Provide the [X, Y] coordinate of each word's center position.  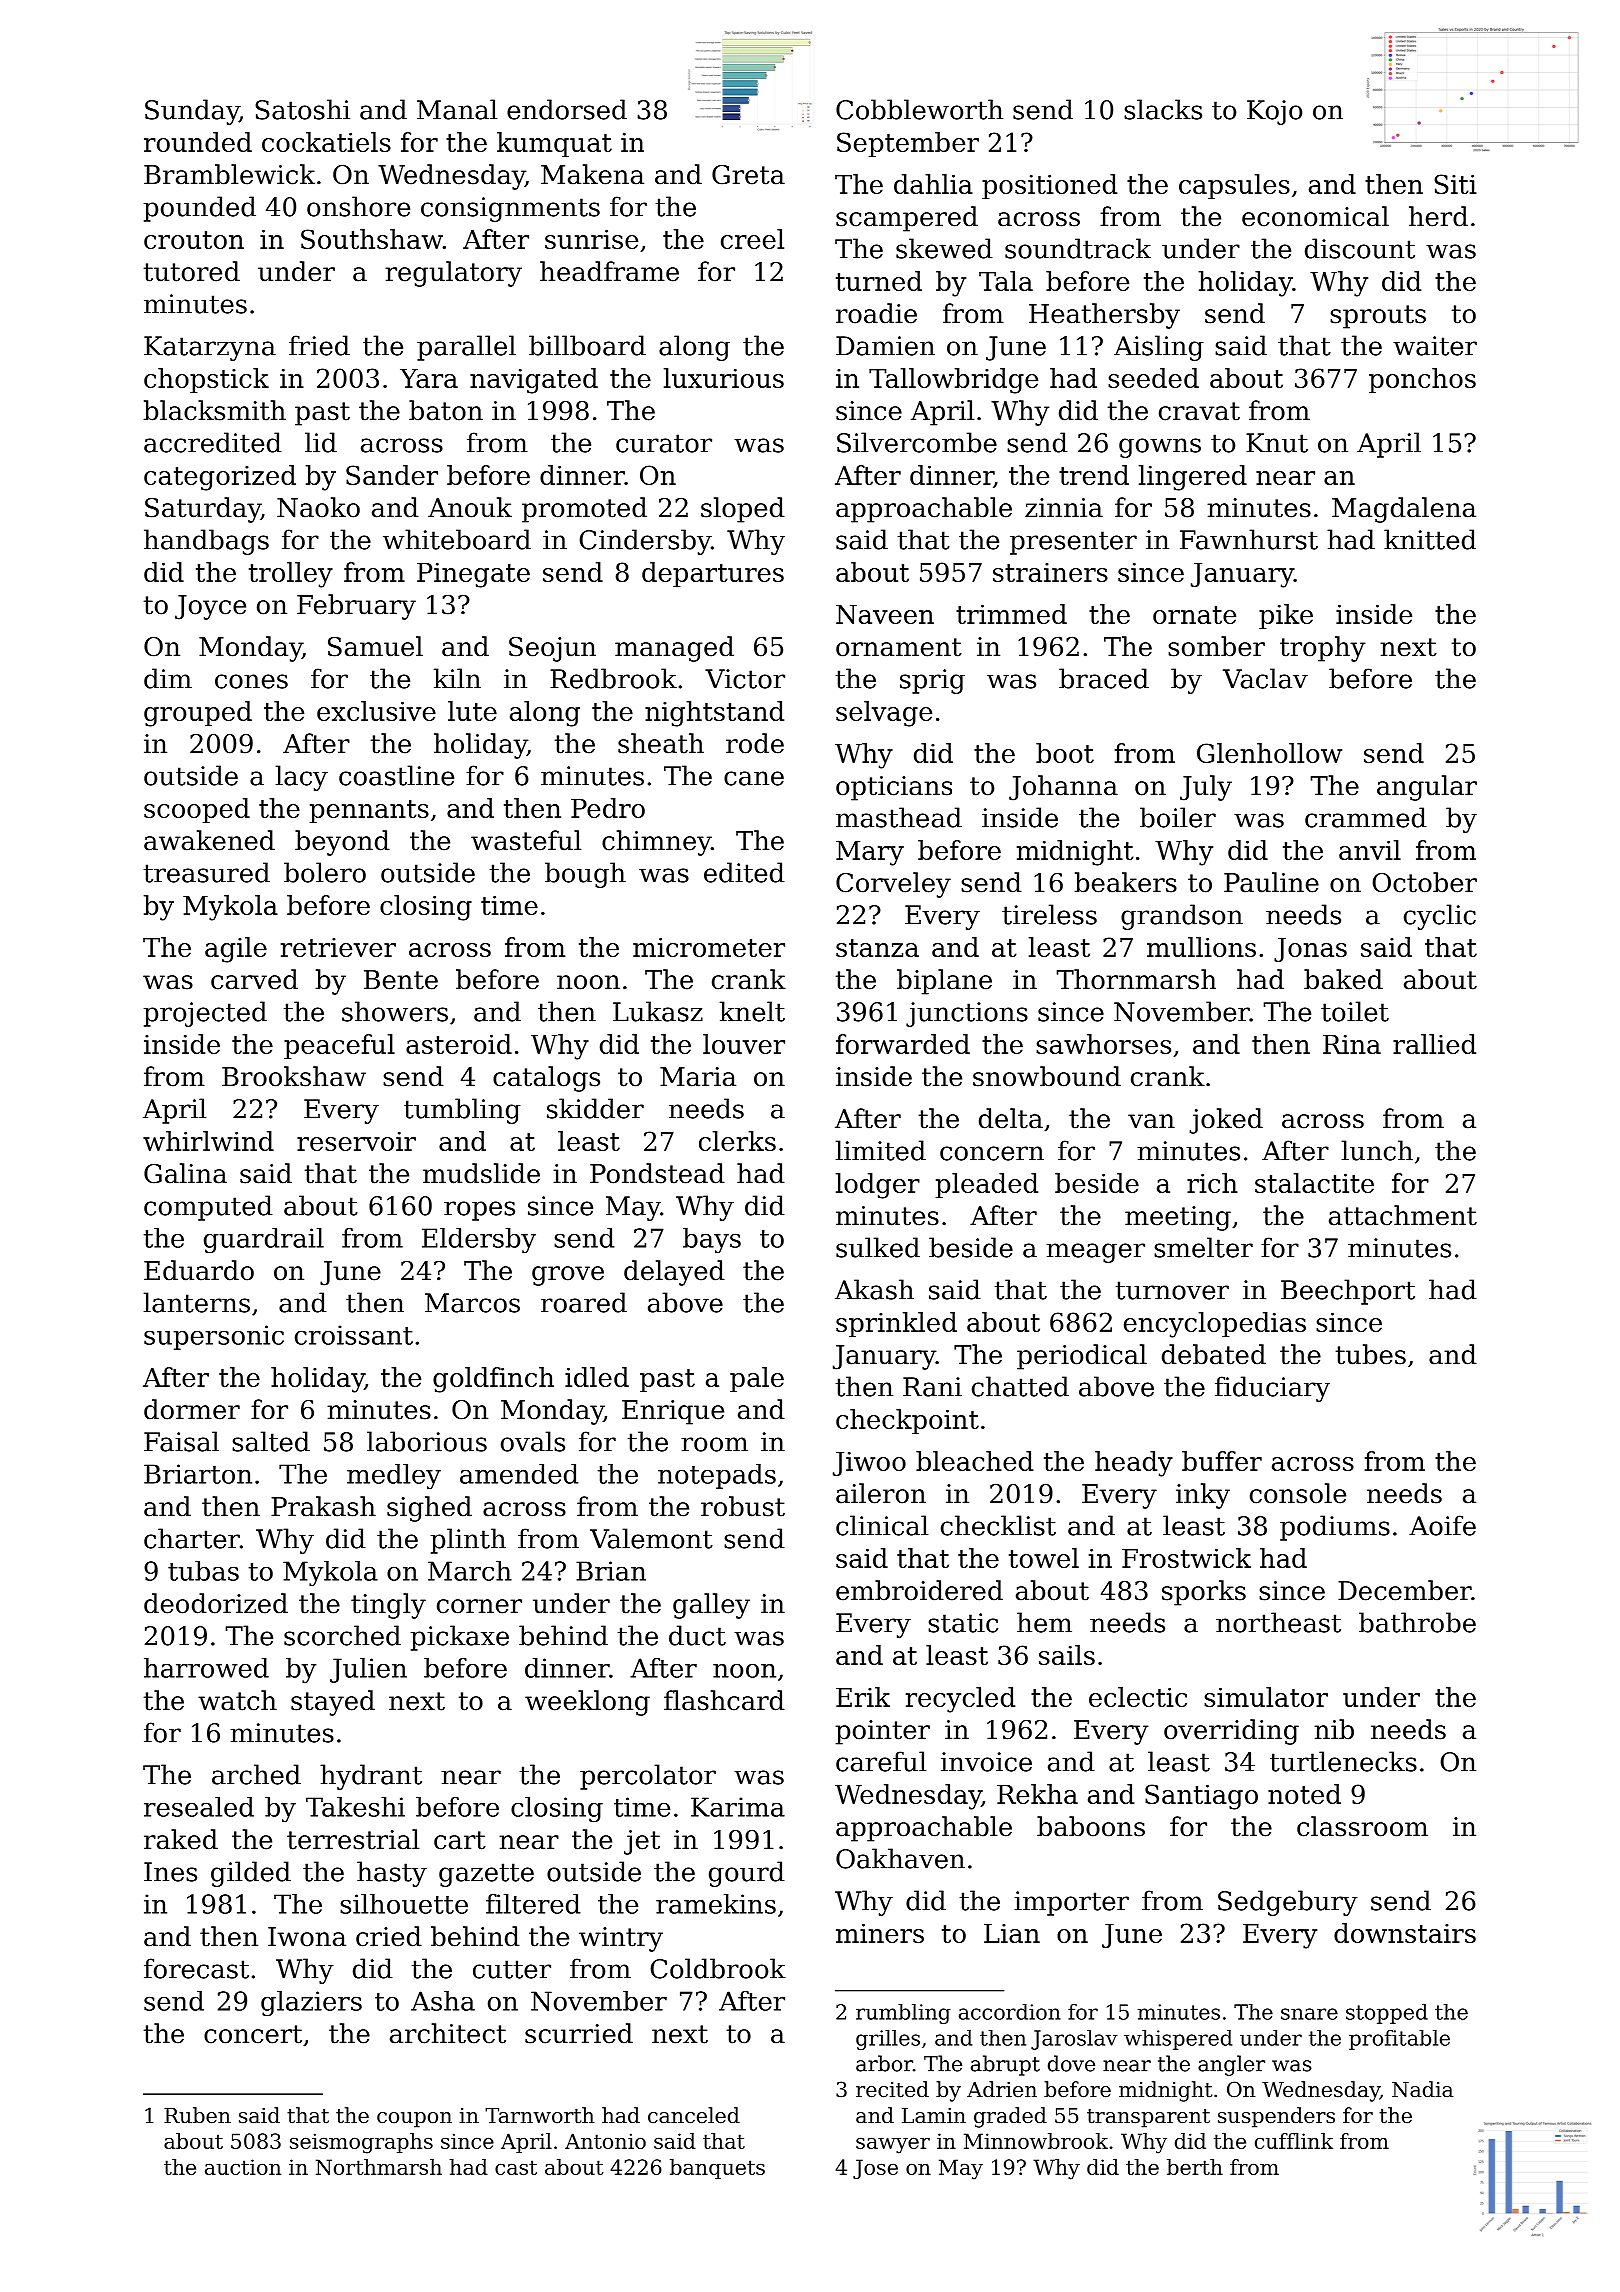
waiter [1435, 346]
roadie [876, 313]
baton [446, 410]
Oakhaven [900, 1858]
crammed [1366, 817]
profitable [1399, 2040]
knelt [752, 1011]
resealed [199, 1807]
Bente [401, 980]
